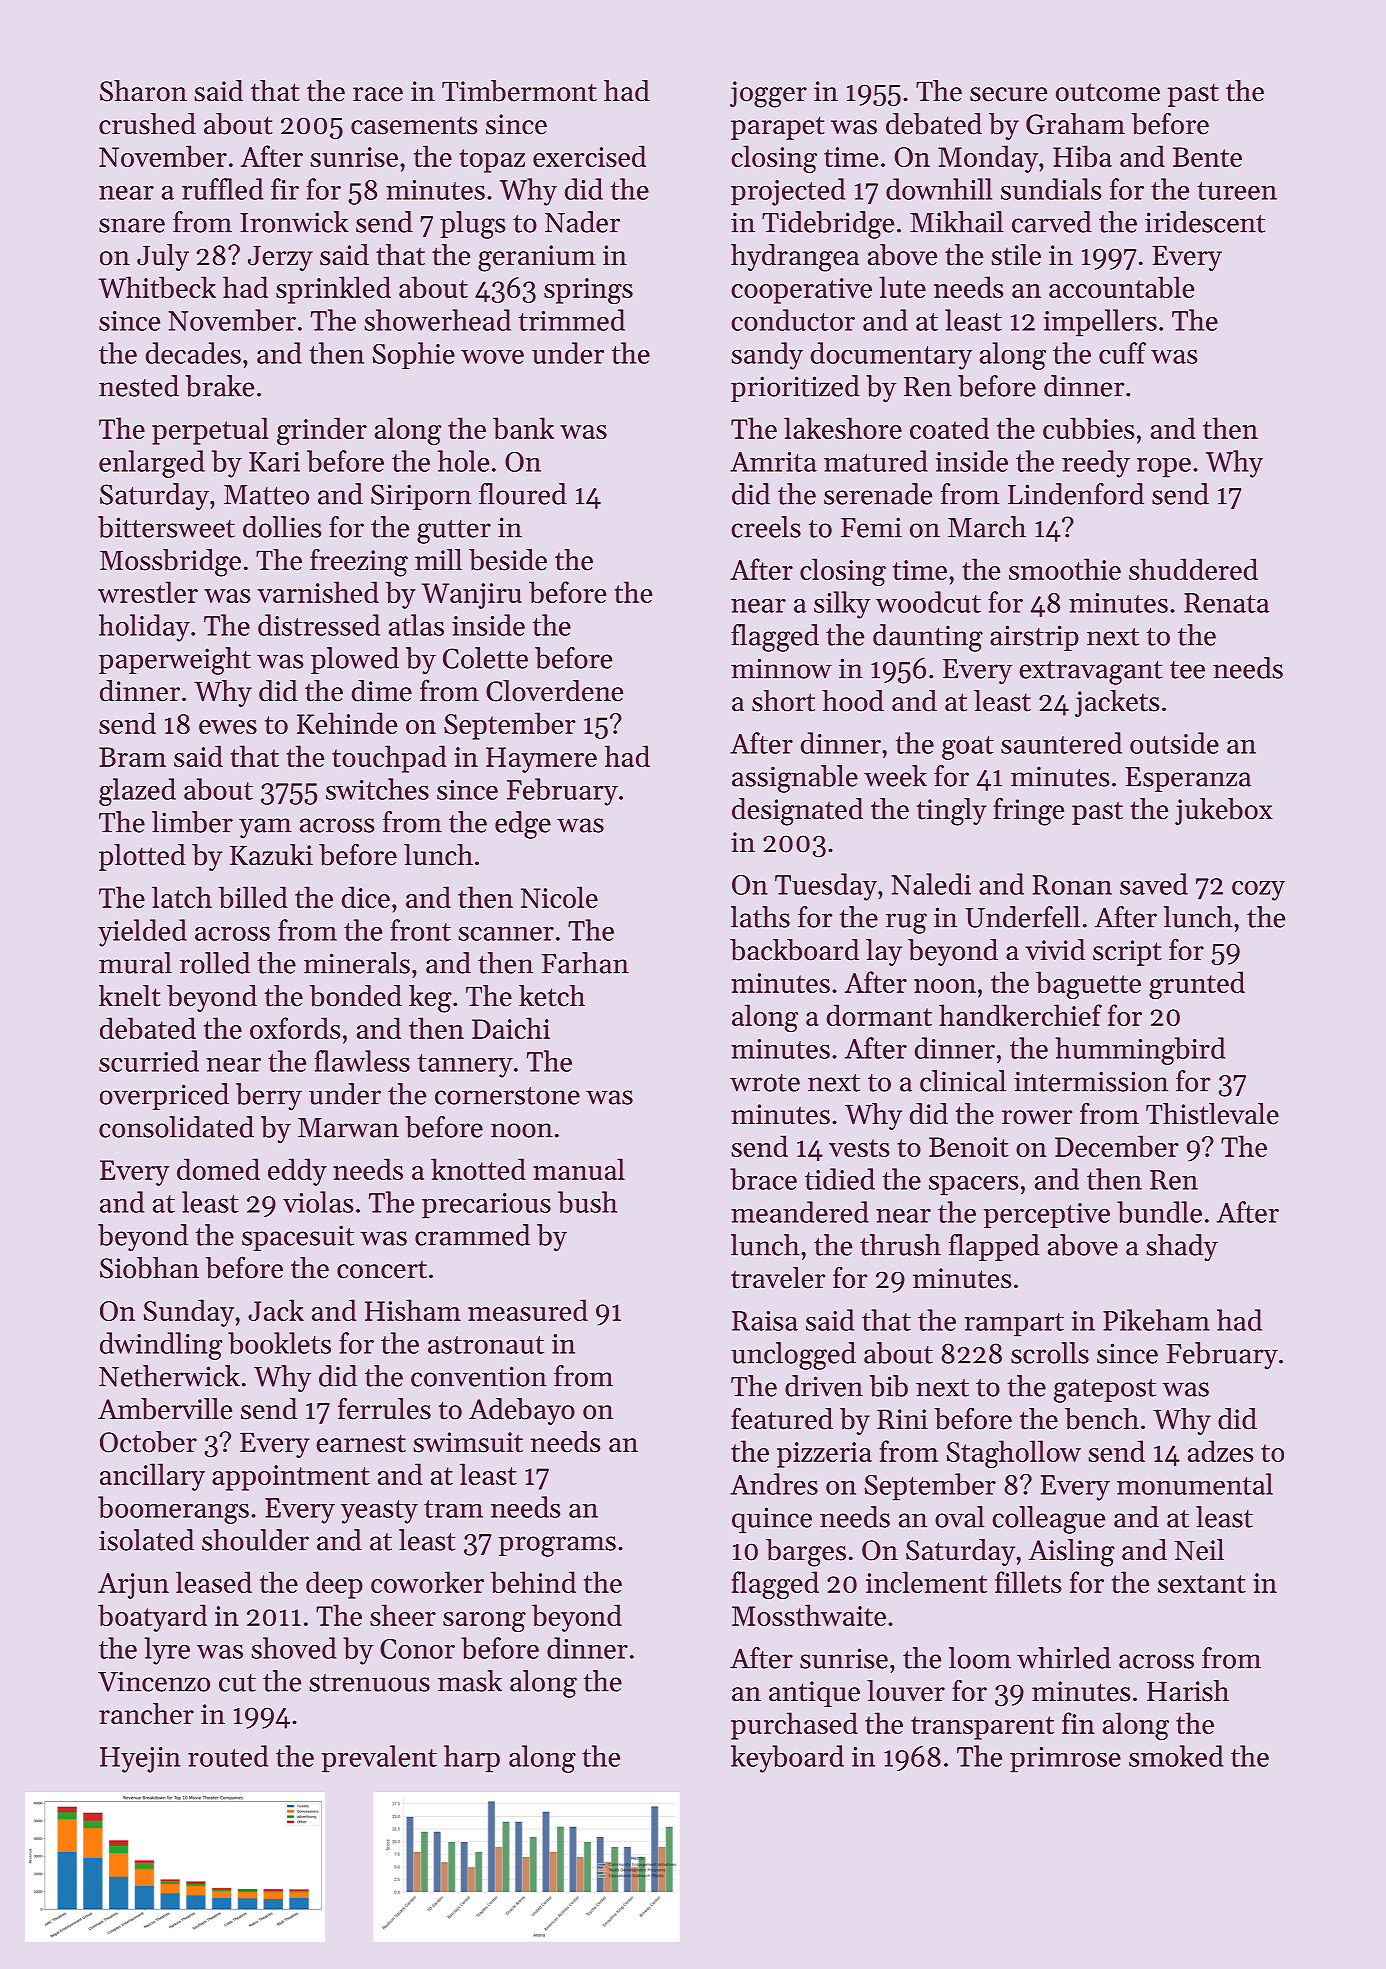  Describe the element at coordinates (1205, 222) in the screenshot. I see `iridescent` at that location.
